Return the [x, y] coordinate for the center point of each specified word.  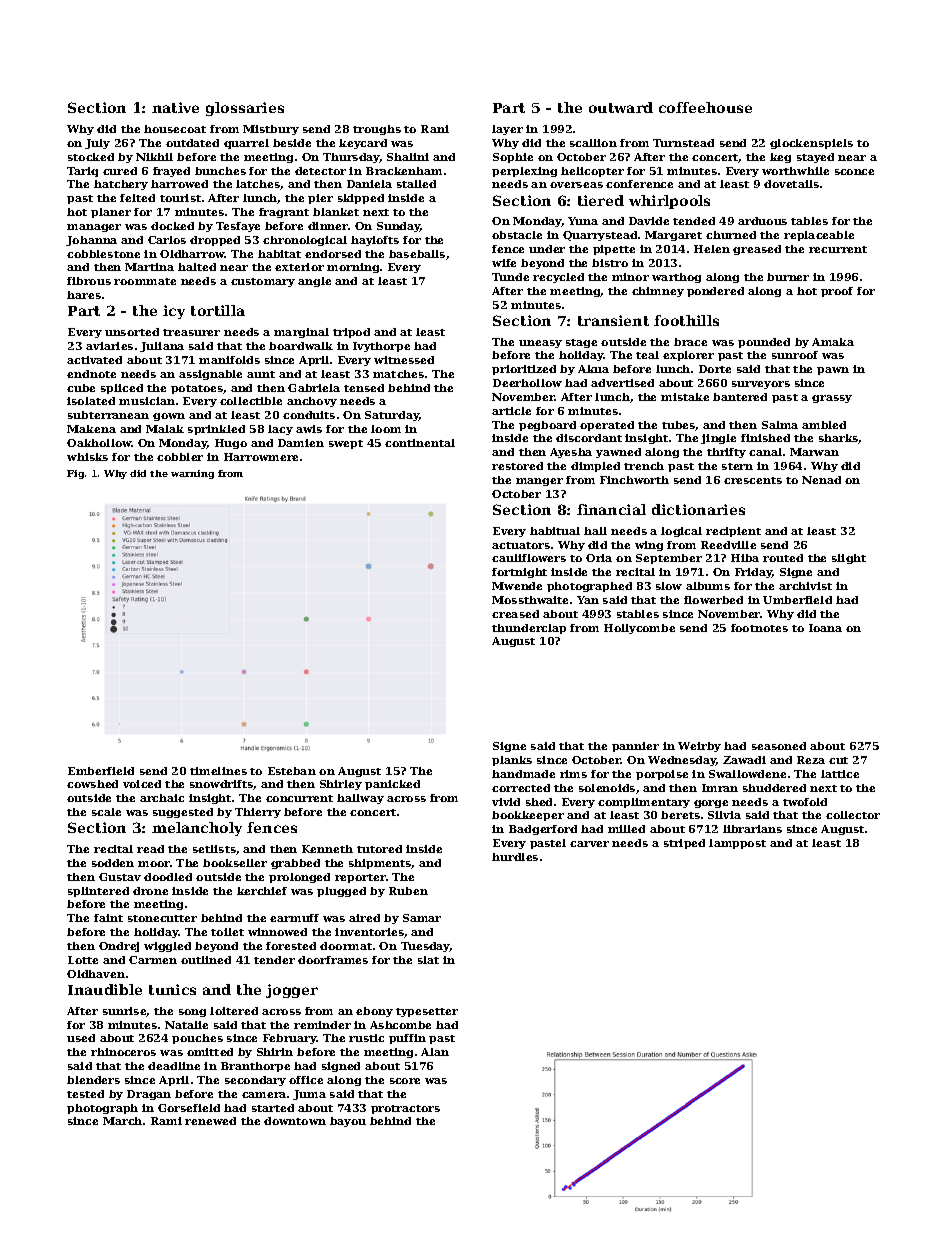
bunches [220, 171]
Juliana [162, 347]
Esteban [292, 771]
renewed [210, 1121]
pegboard [547, 426]
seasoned [779, 746]
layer [507, 130]
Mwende [517, 586]
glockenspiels [811, 144]
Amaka [833, 342]
